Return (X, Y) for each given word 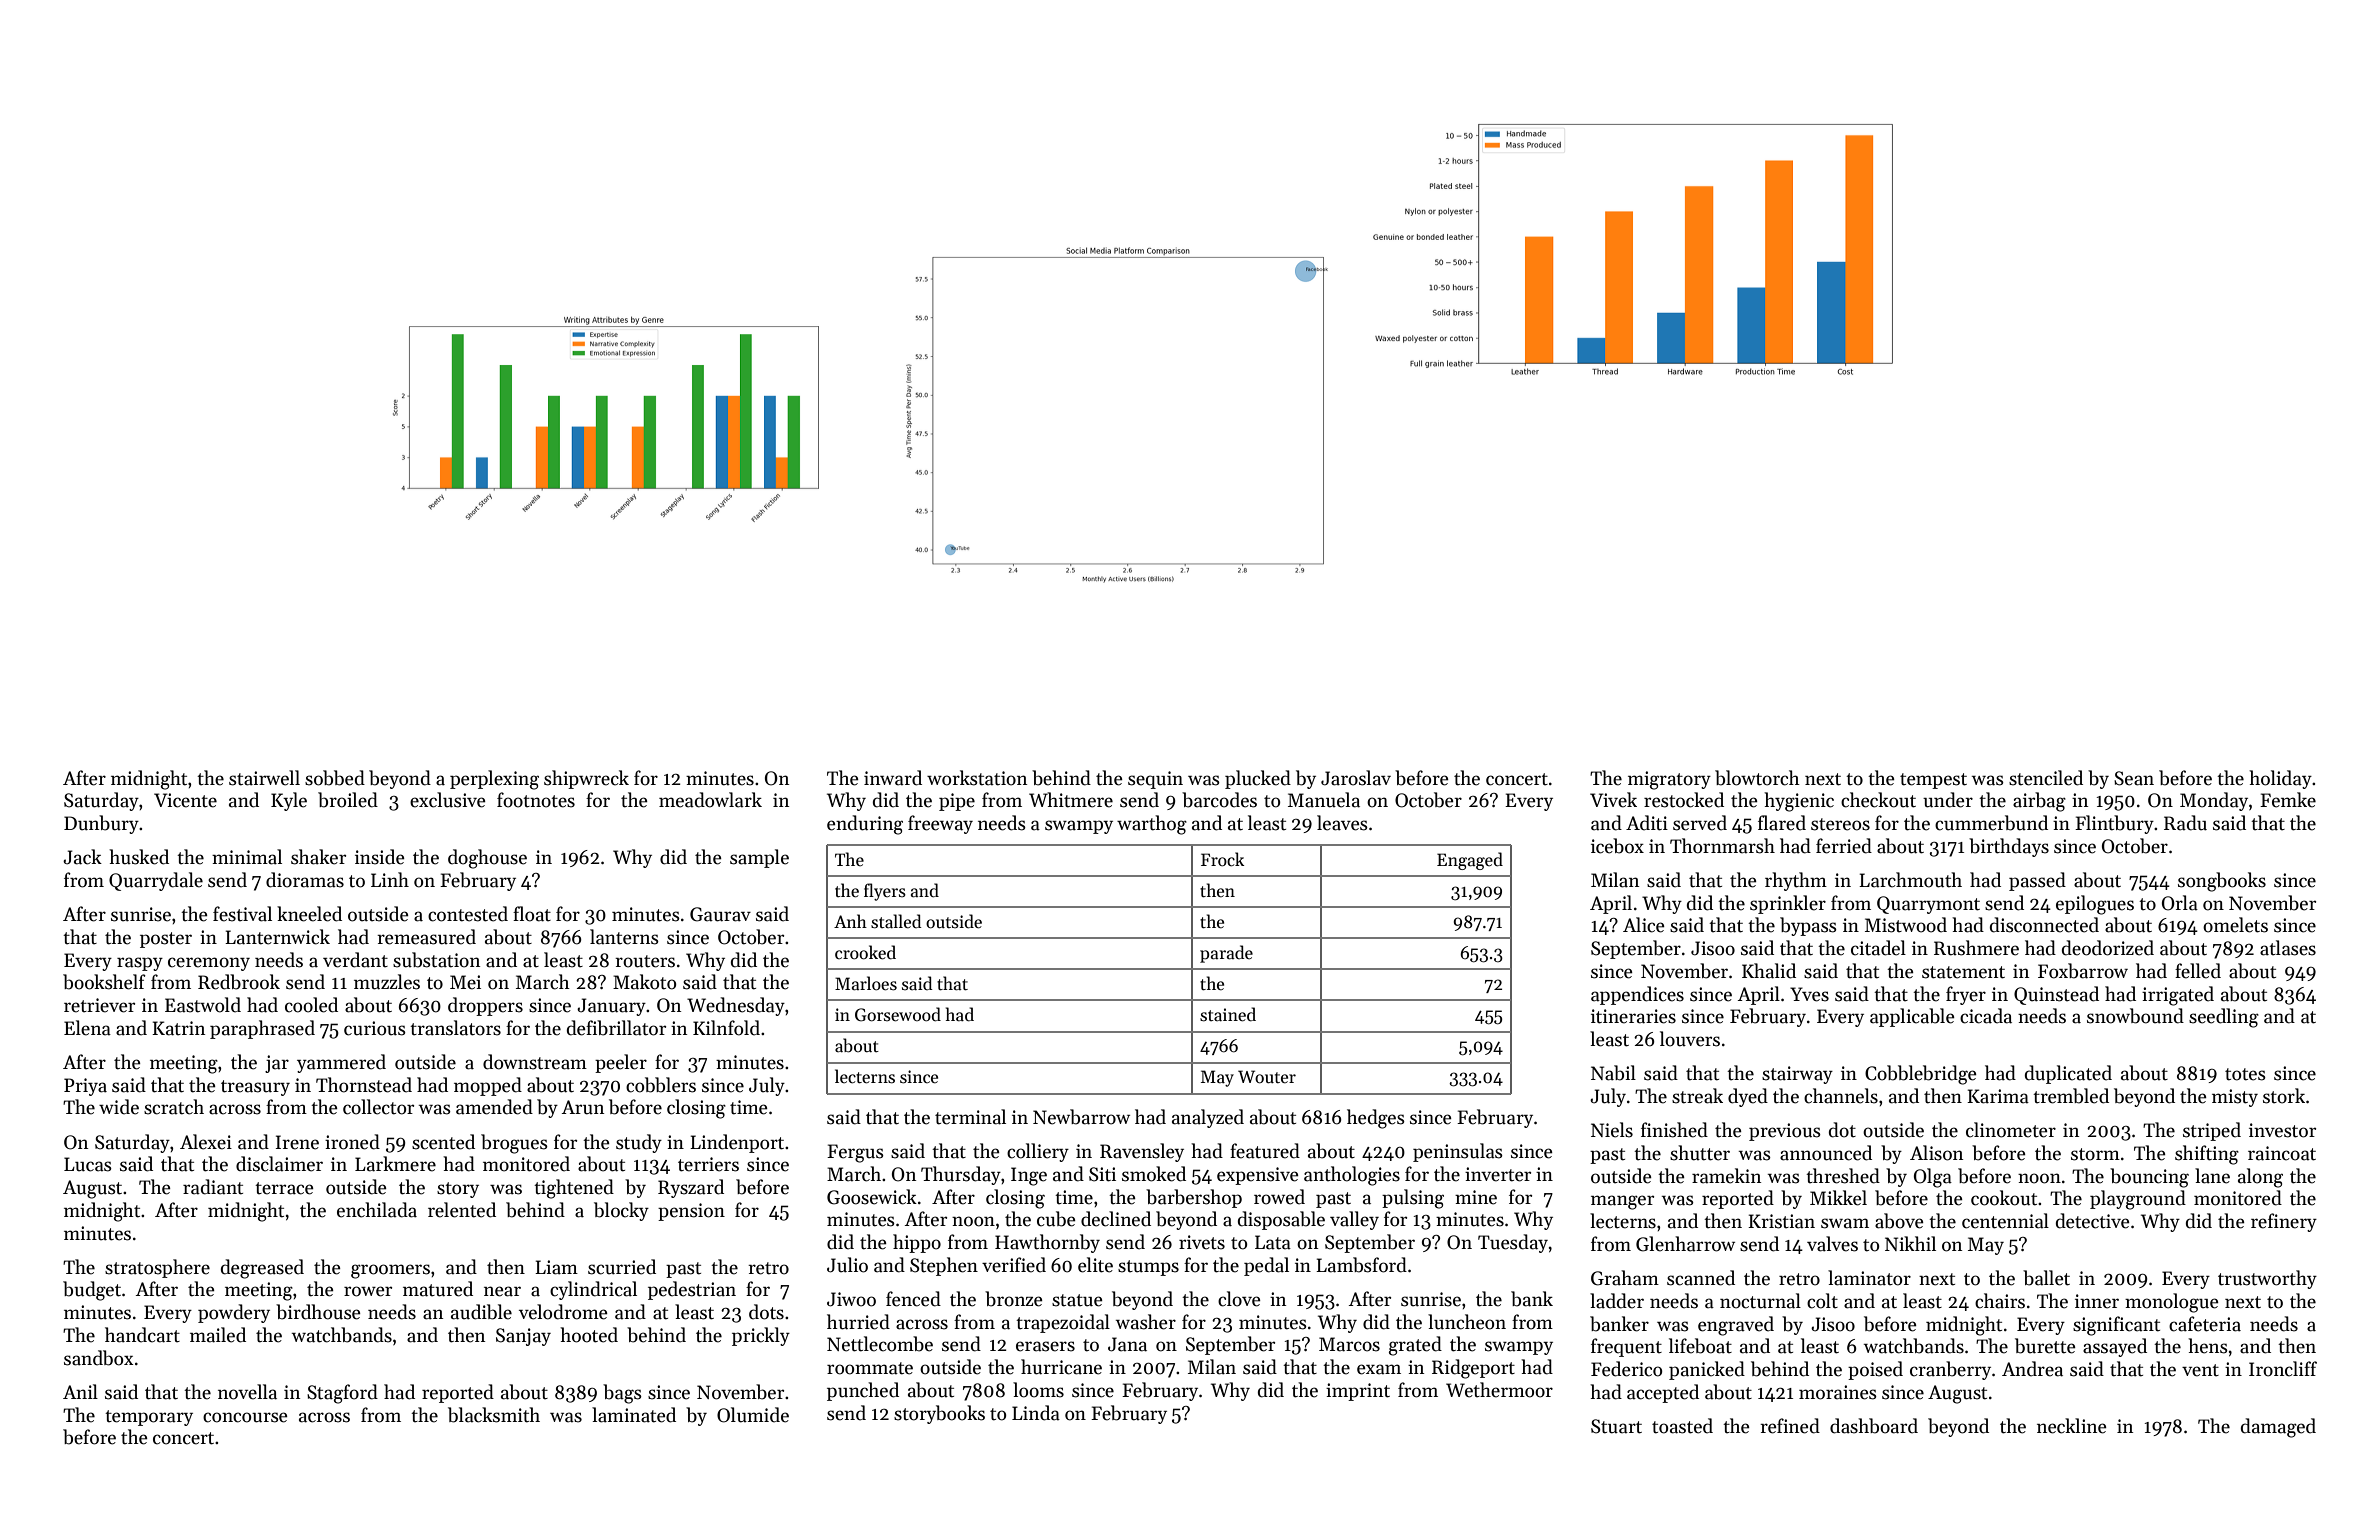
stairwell (264, 778)
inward (893, 778)
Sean (2134, 778)
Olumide (753, 1415)
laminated (634, 1415)
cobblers (661, 1085)
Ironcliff (2283, 1369)
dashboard (1874, 1426)
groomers (390, 1271)
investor (2282, 1130)
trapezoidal (1063, 1323)
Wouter (1267, 1077)
